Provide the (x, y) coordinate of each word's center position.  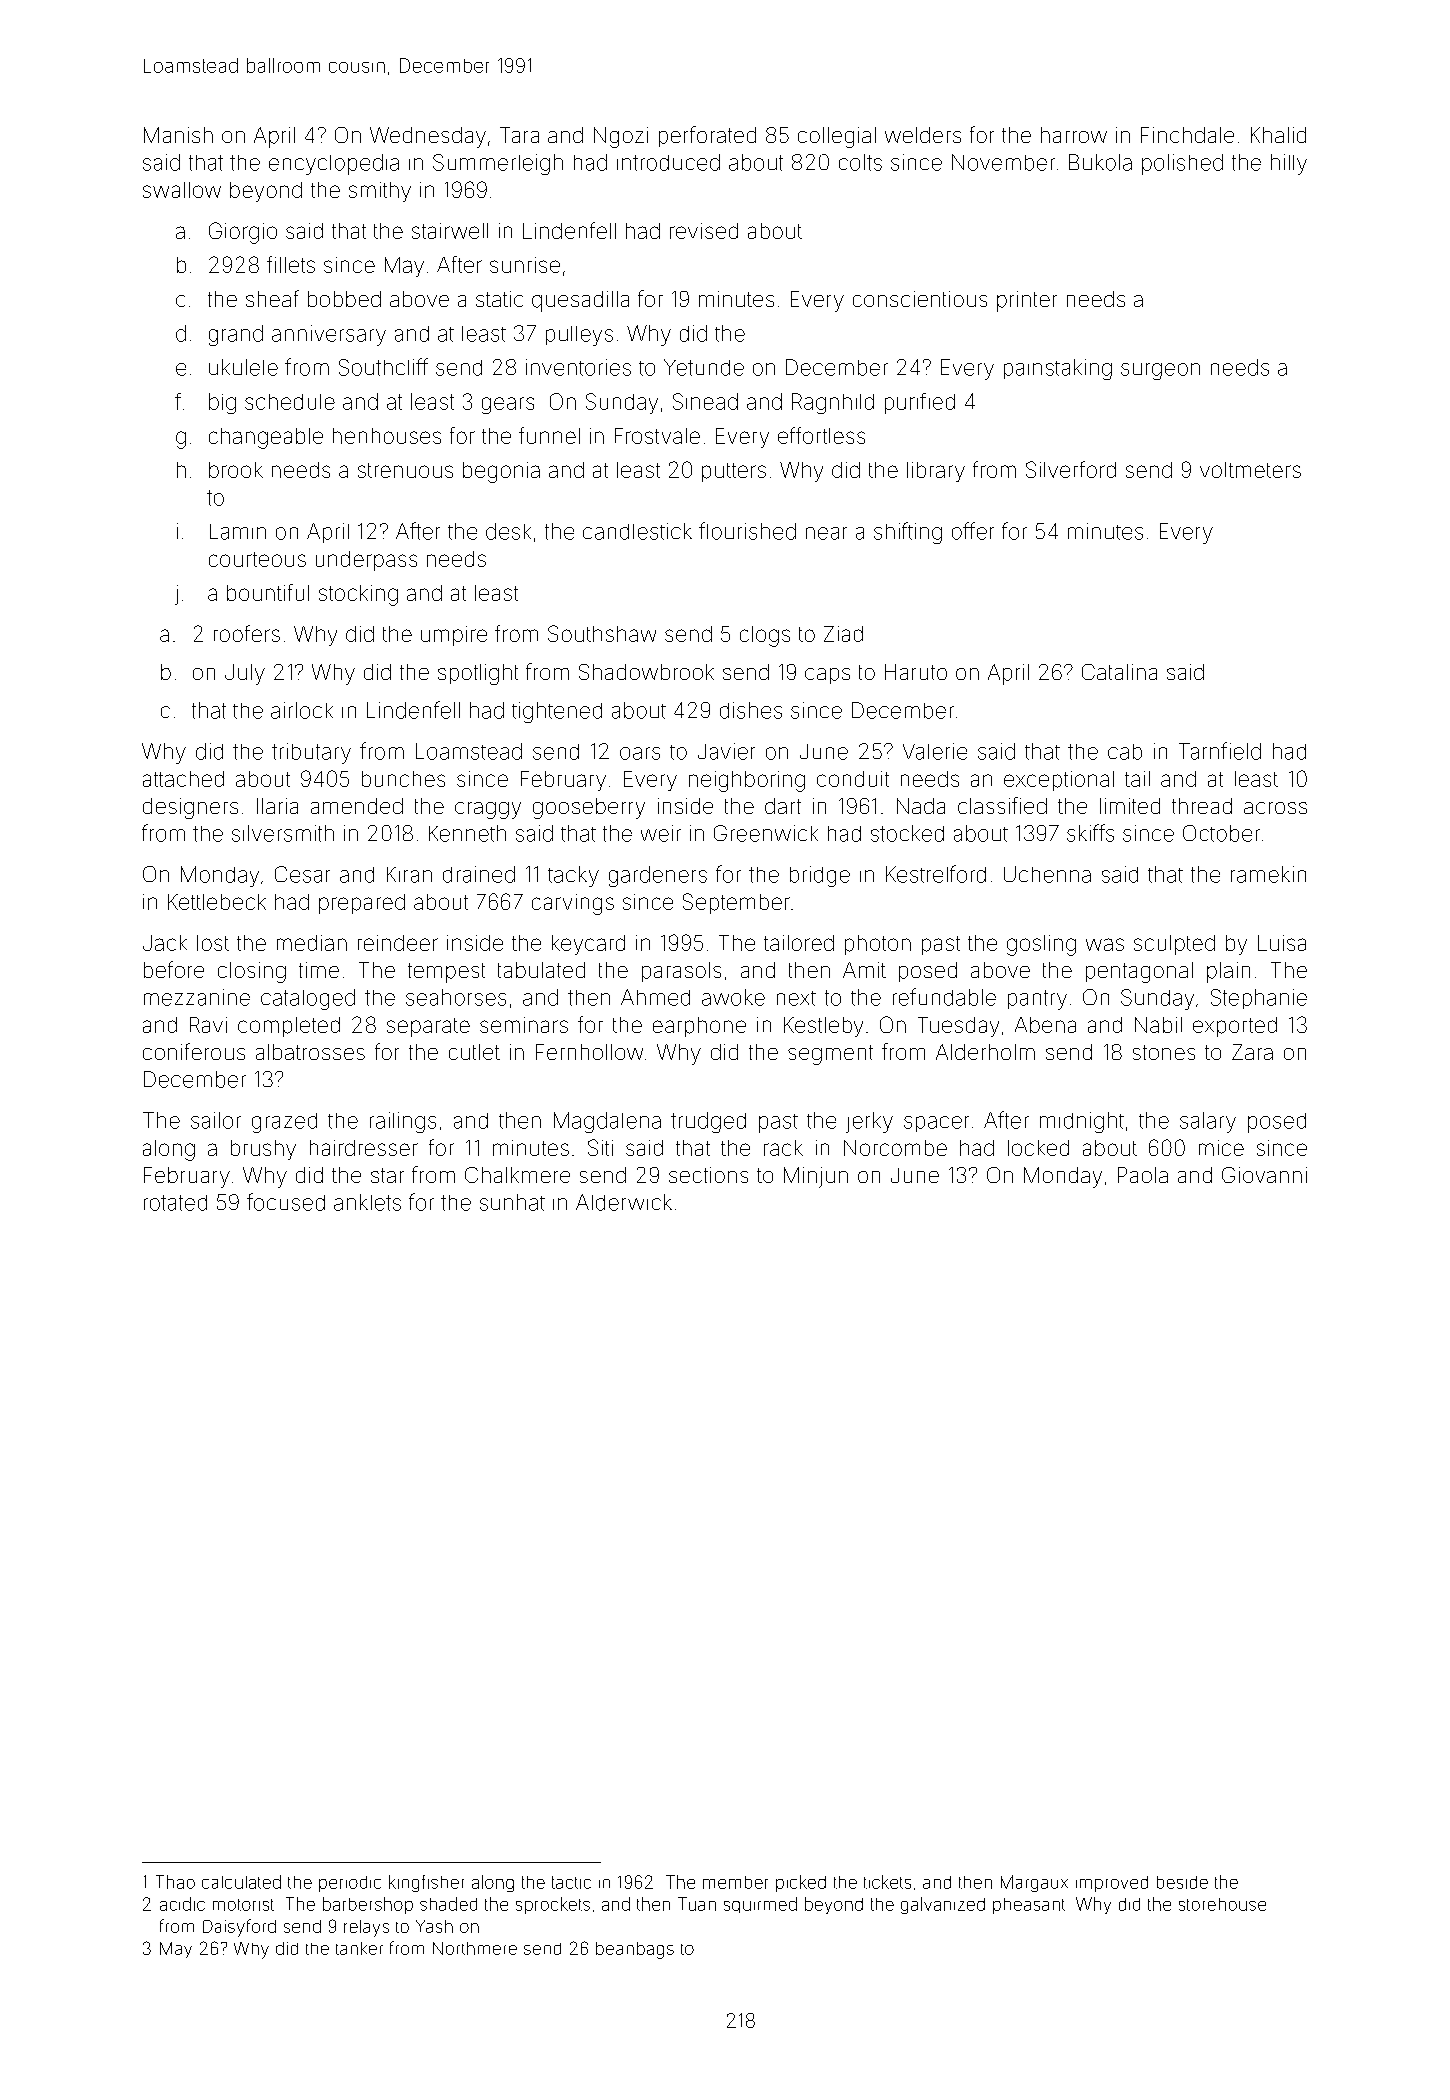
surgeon (1160, 371)
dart (783, 806)
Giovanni (1264, 1175)
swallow (182, 190)
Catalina (1119, 672)
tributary (311, 753)
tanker (359, 1948)
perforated (707, 136)
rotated (175, 1203)
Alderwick (624, 1202)
